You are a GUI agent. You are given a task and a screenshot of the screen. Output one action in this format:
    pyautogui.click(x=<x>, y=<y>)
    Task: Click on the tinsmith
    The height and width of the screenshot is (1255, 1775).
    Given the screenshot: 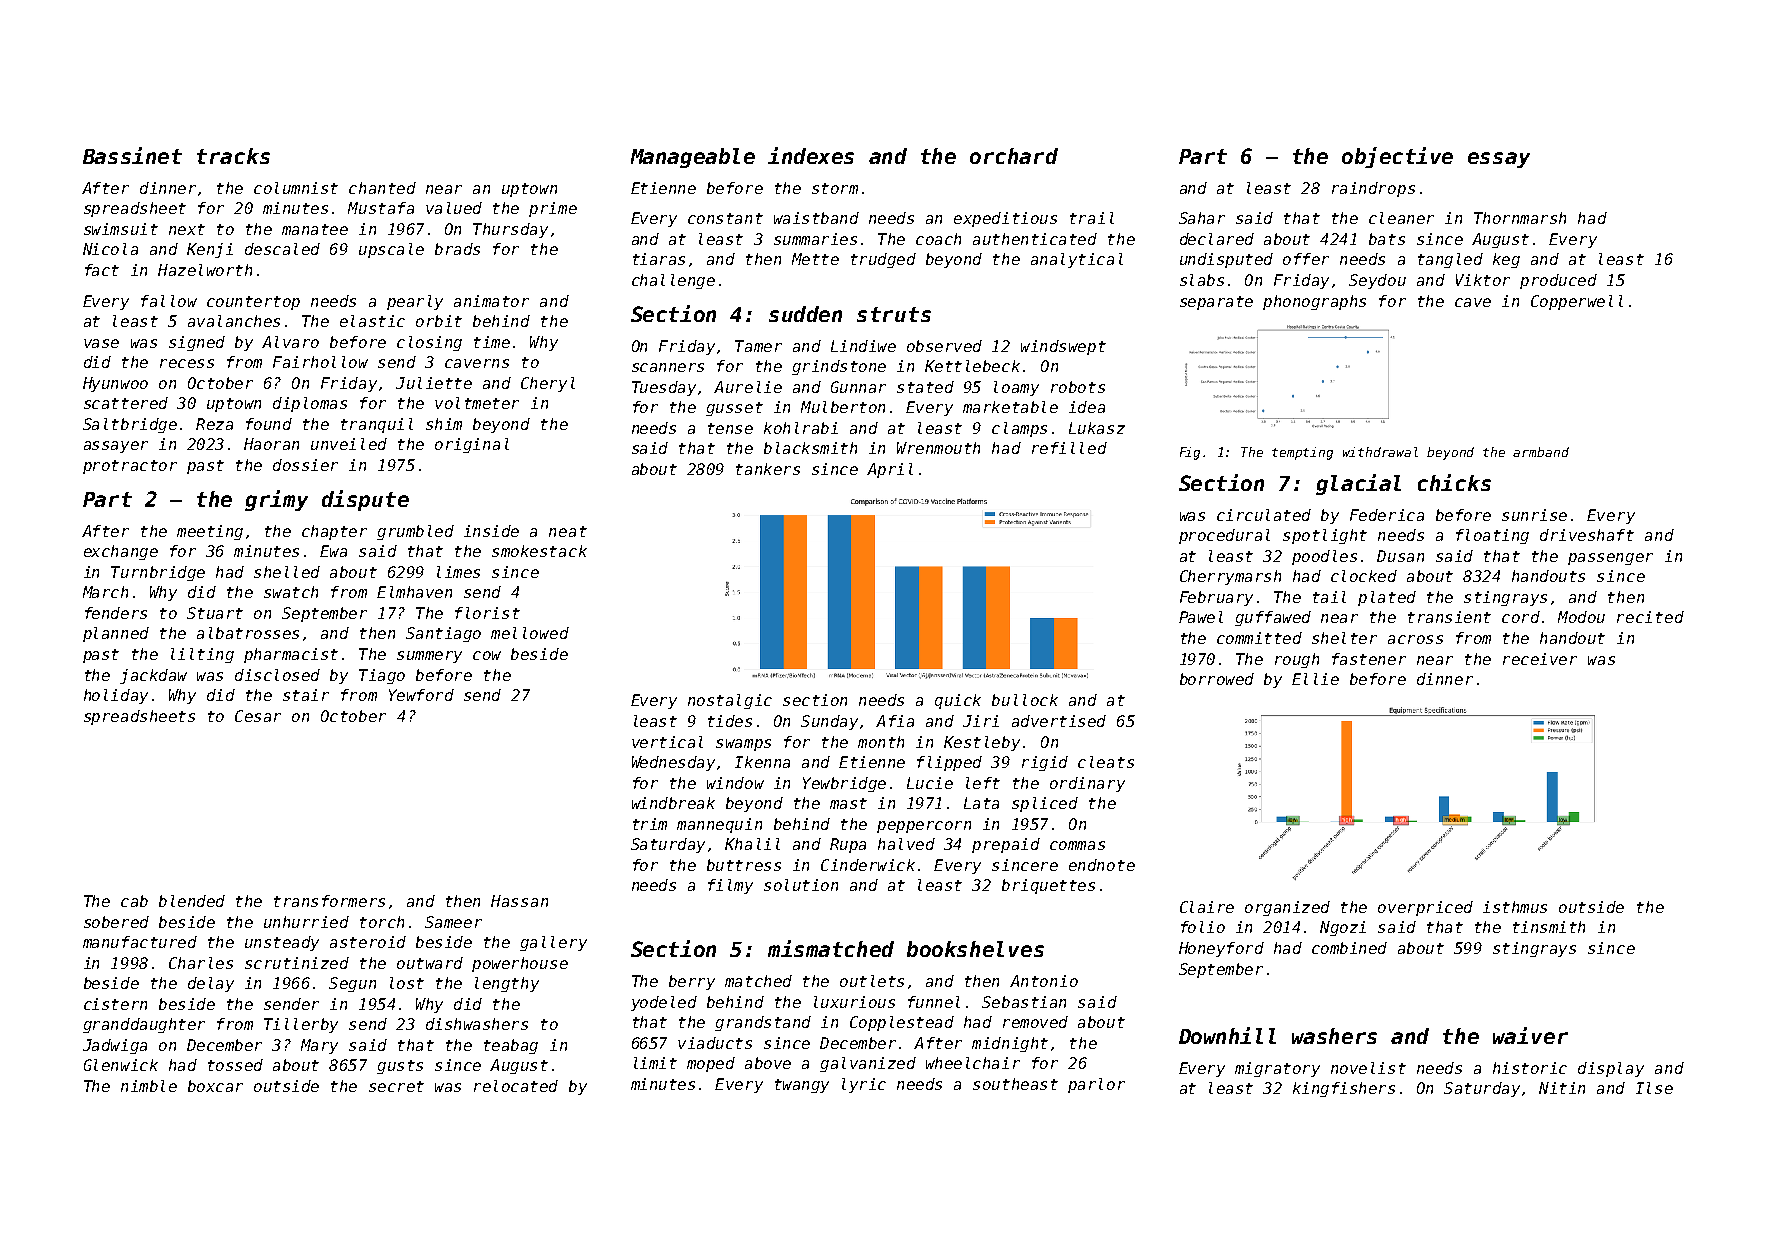 What is the action you would take?
    pyautogui.click(x=1549, y=927)
